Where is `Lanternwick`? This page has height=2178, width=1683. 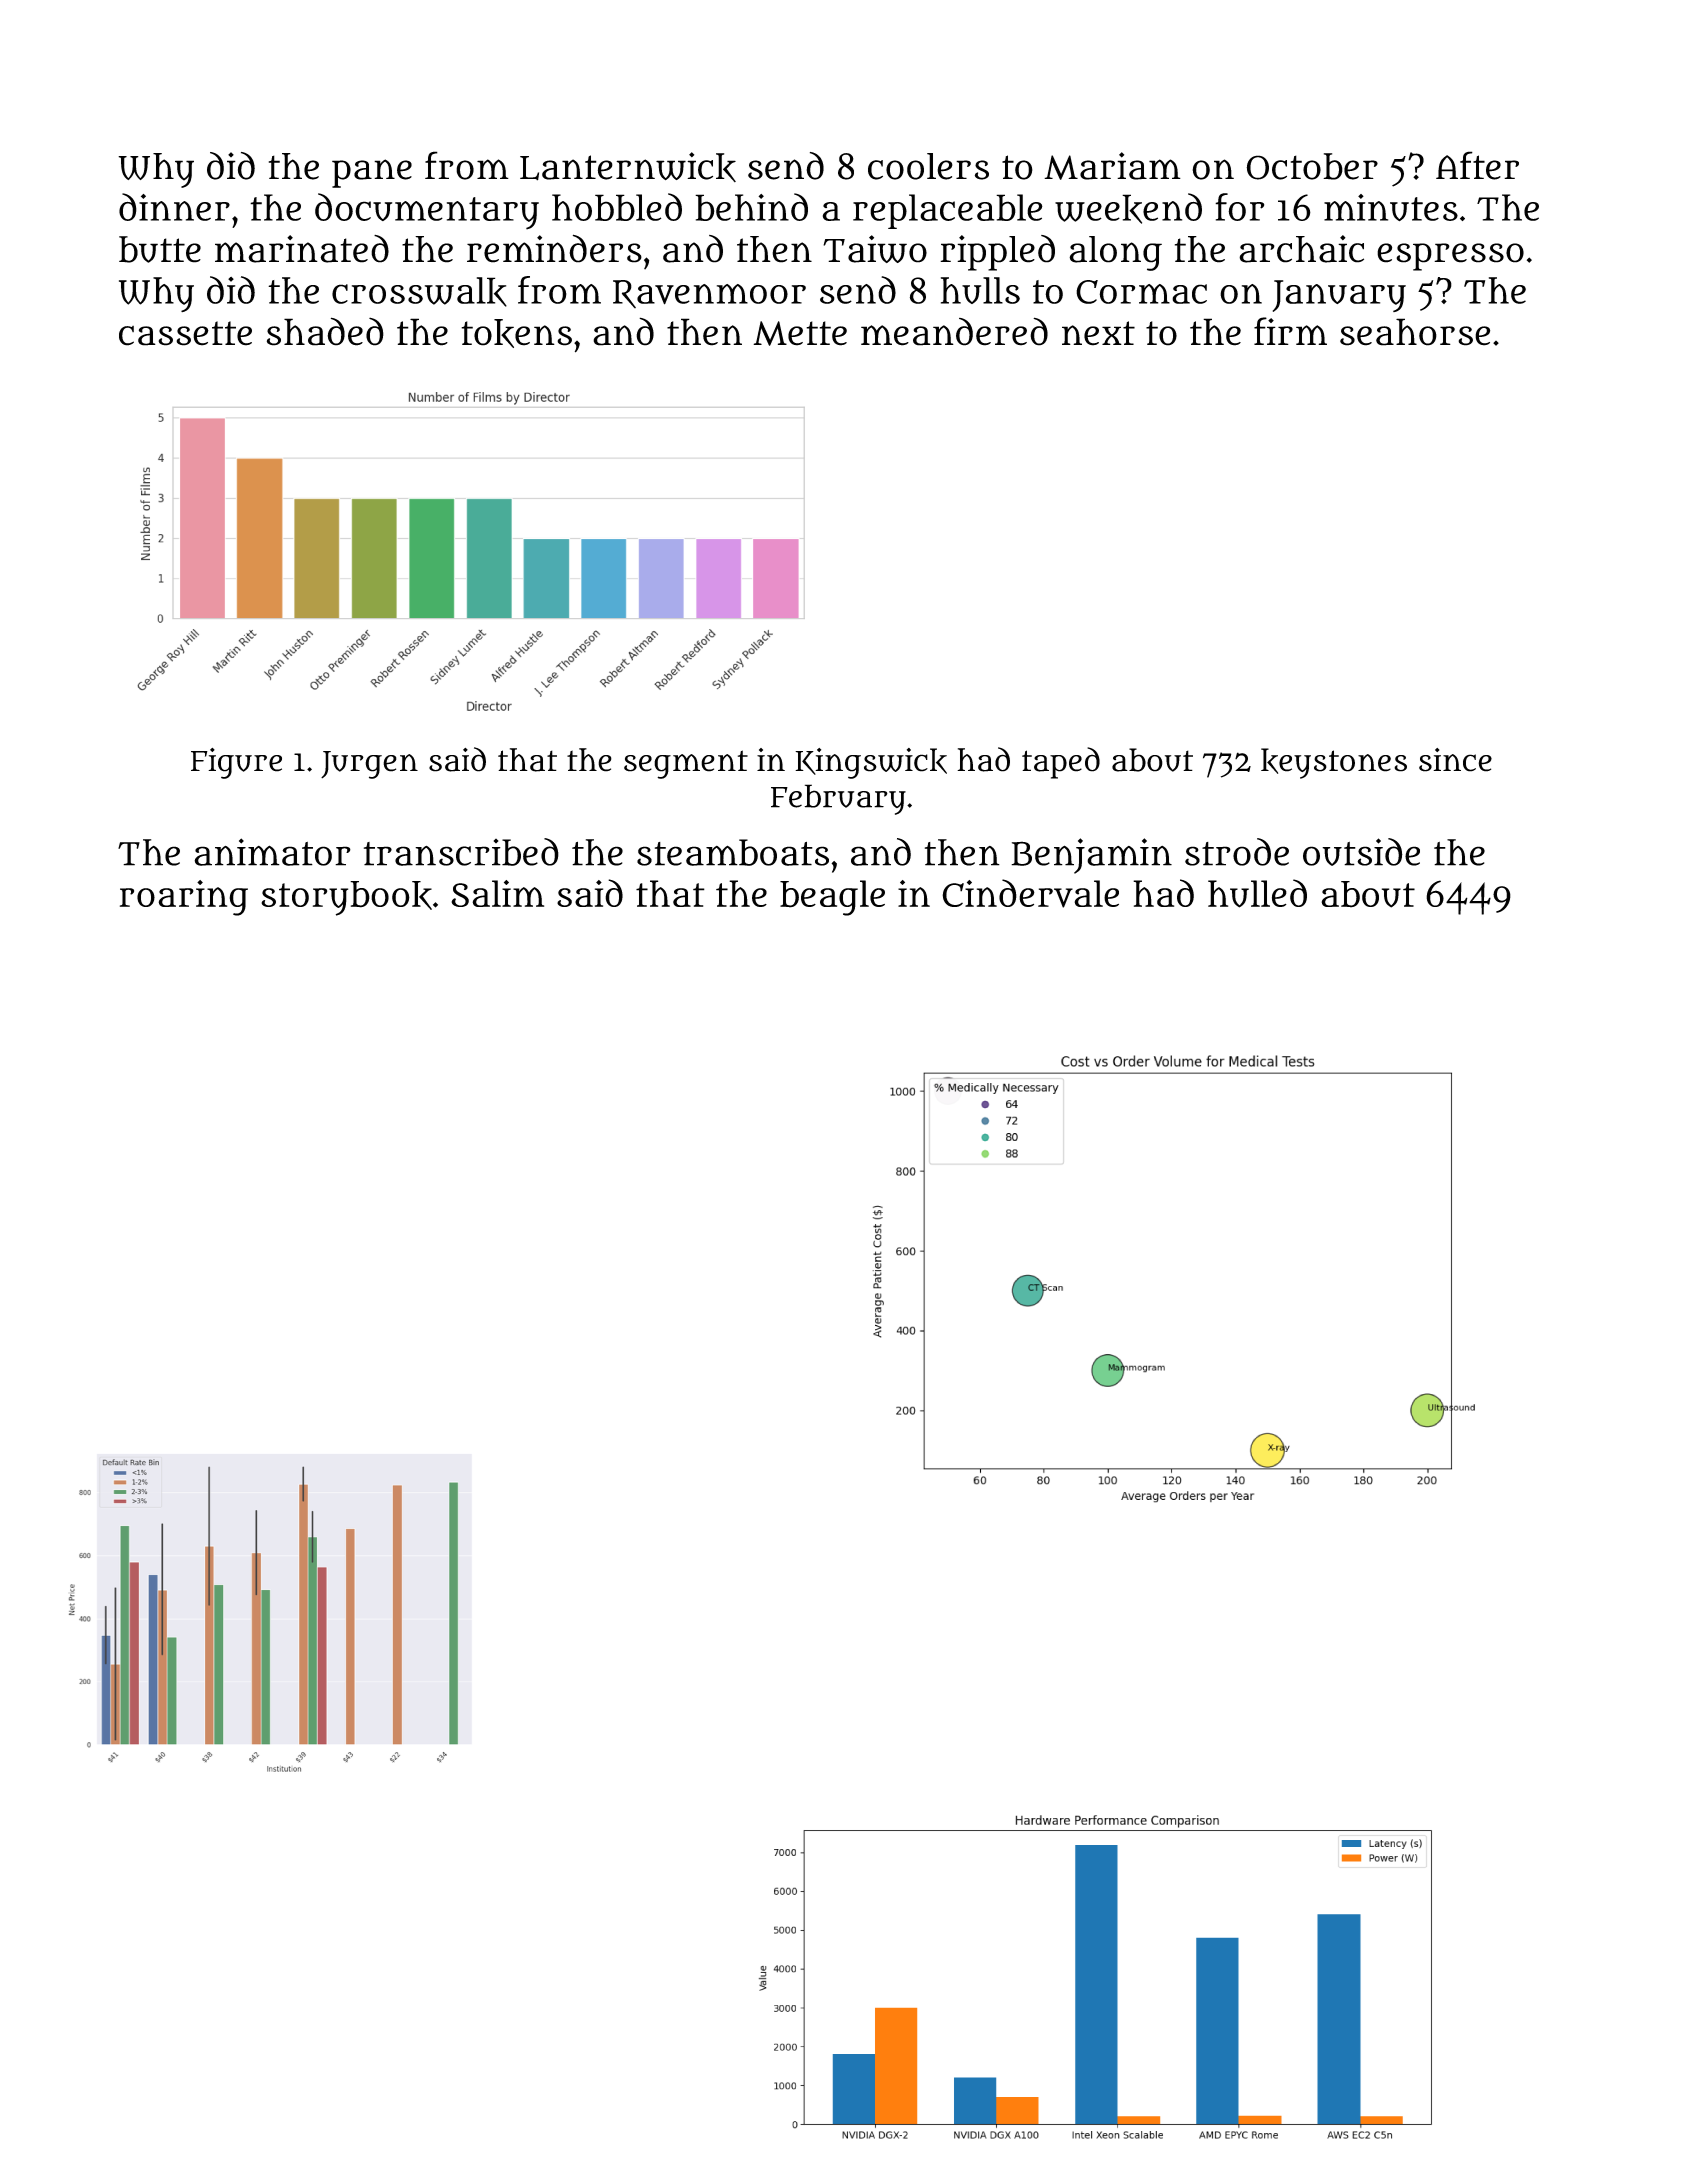
Lanternwick is located at coordinates (628, 167).
